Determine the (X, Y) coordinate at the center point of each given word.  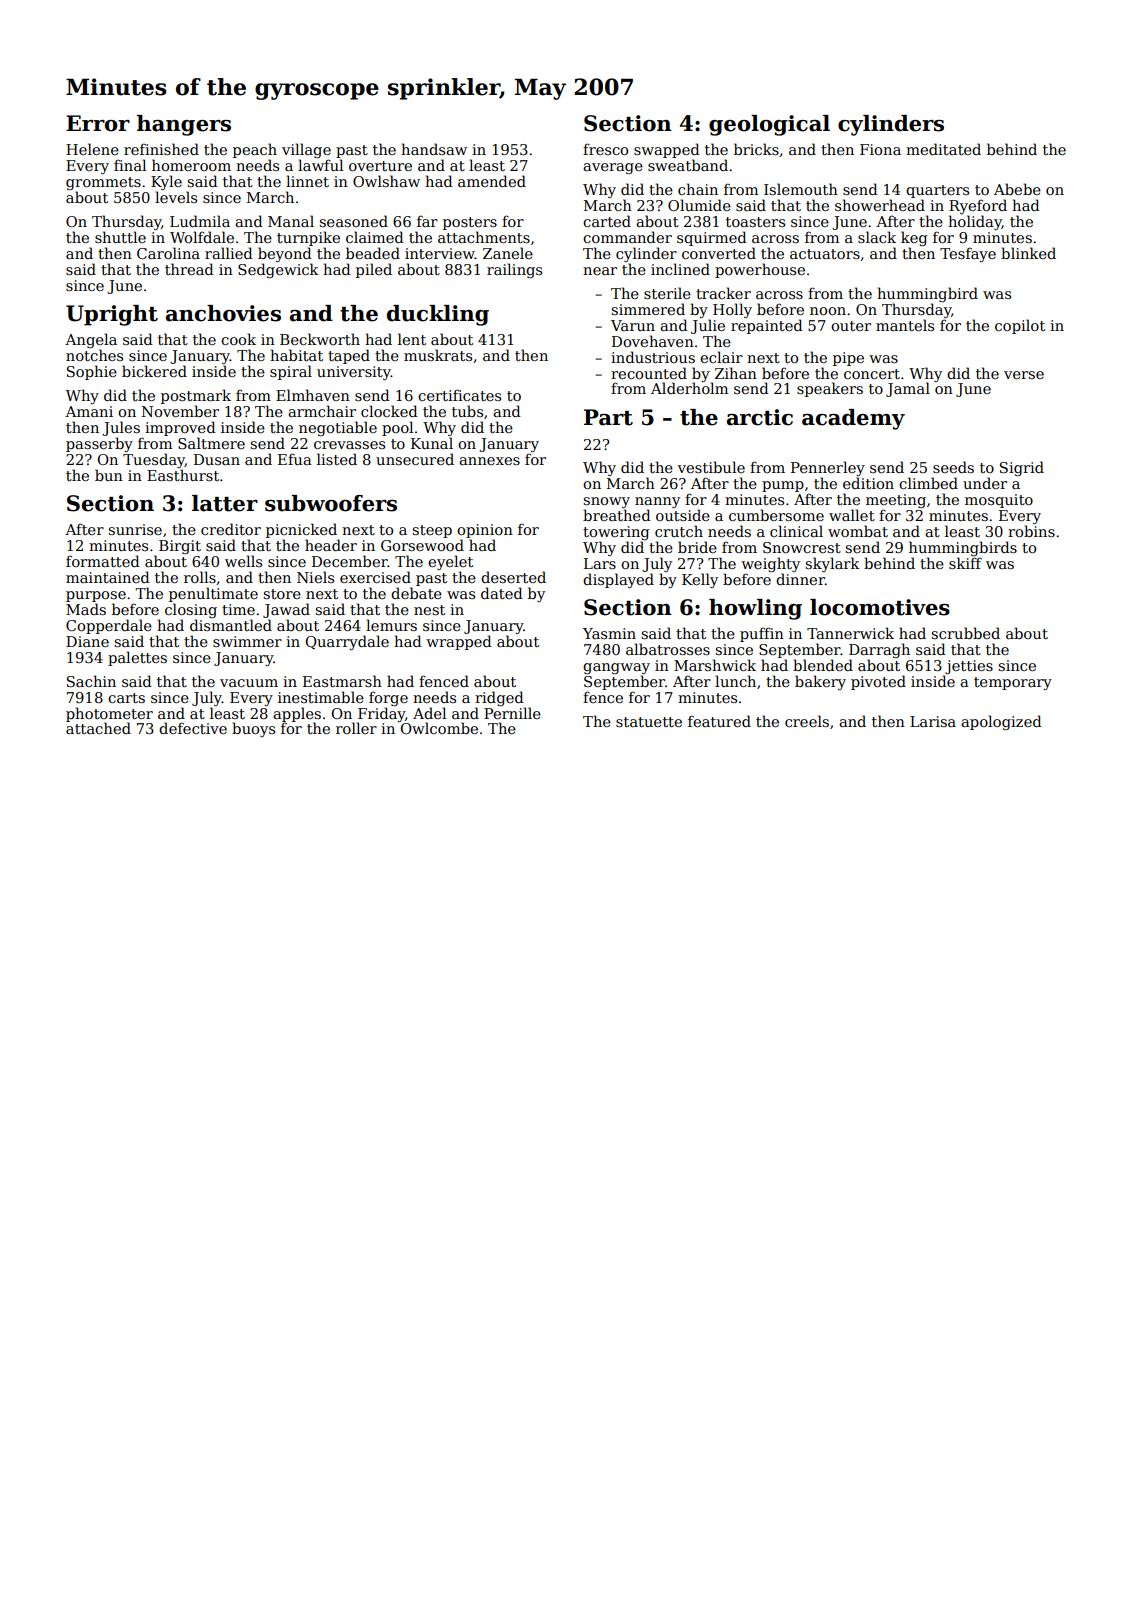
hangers (184, 125)
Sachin (91, 681)
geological (769, 125)
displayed (618, 580)
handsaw (434, 149)
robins (1031, 531)
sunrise (135, 529)
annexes (489, 461)
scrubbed (965, 633)
